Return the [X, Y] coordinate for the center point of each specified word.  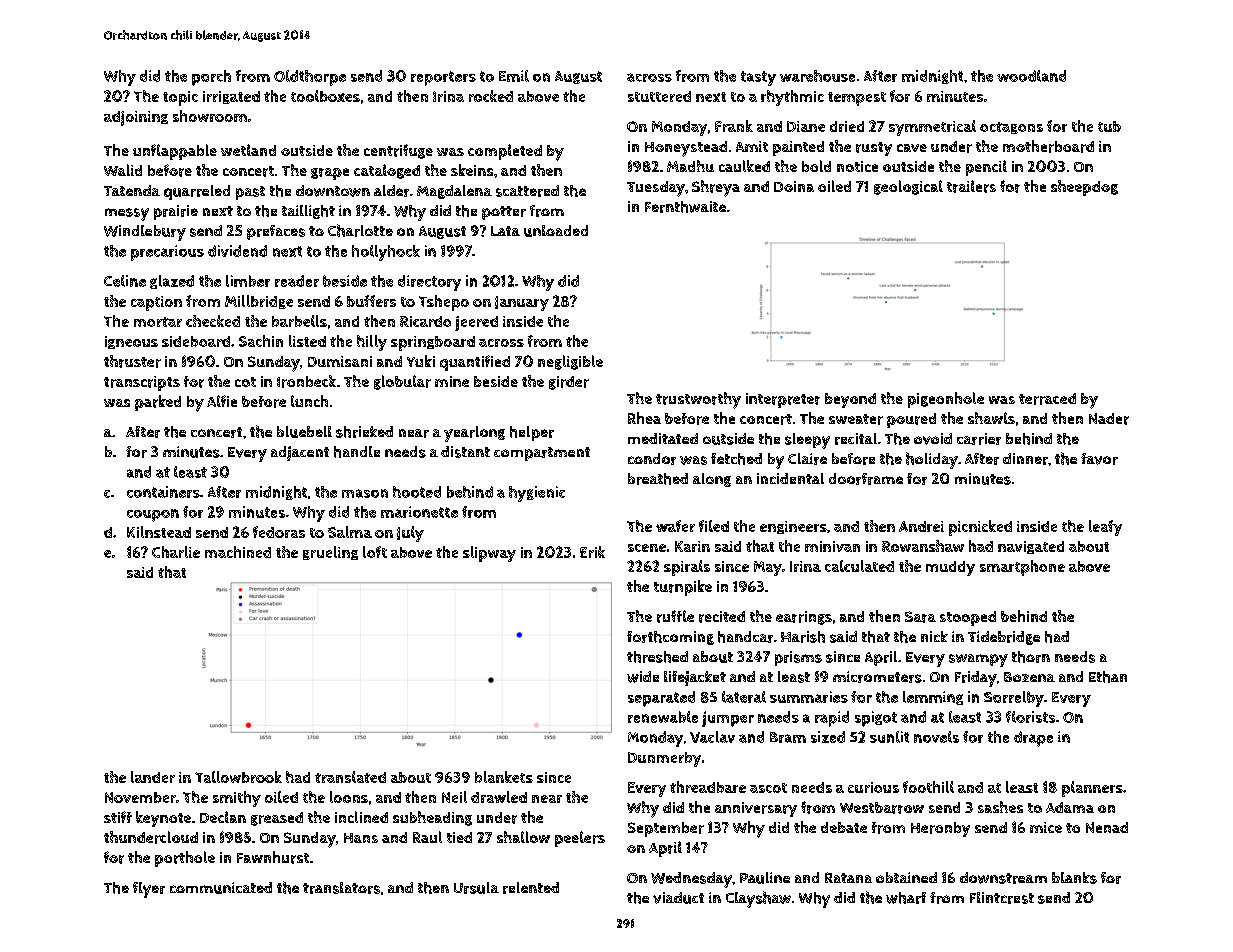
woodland [1031, 76]
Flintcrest [1002, 898]
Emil [514, 76]
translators [341, 888]
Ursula [476, 888]
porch [211, 78]
